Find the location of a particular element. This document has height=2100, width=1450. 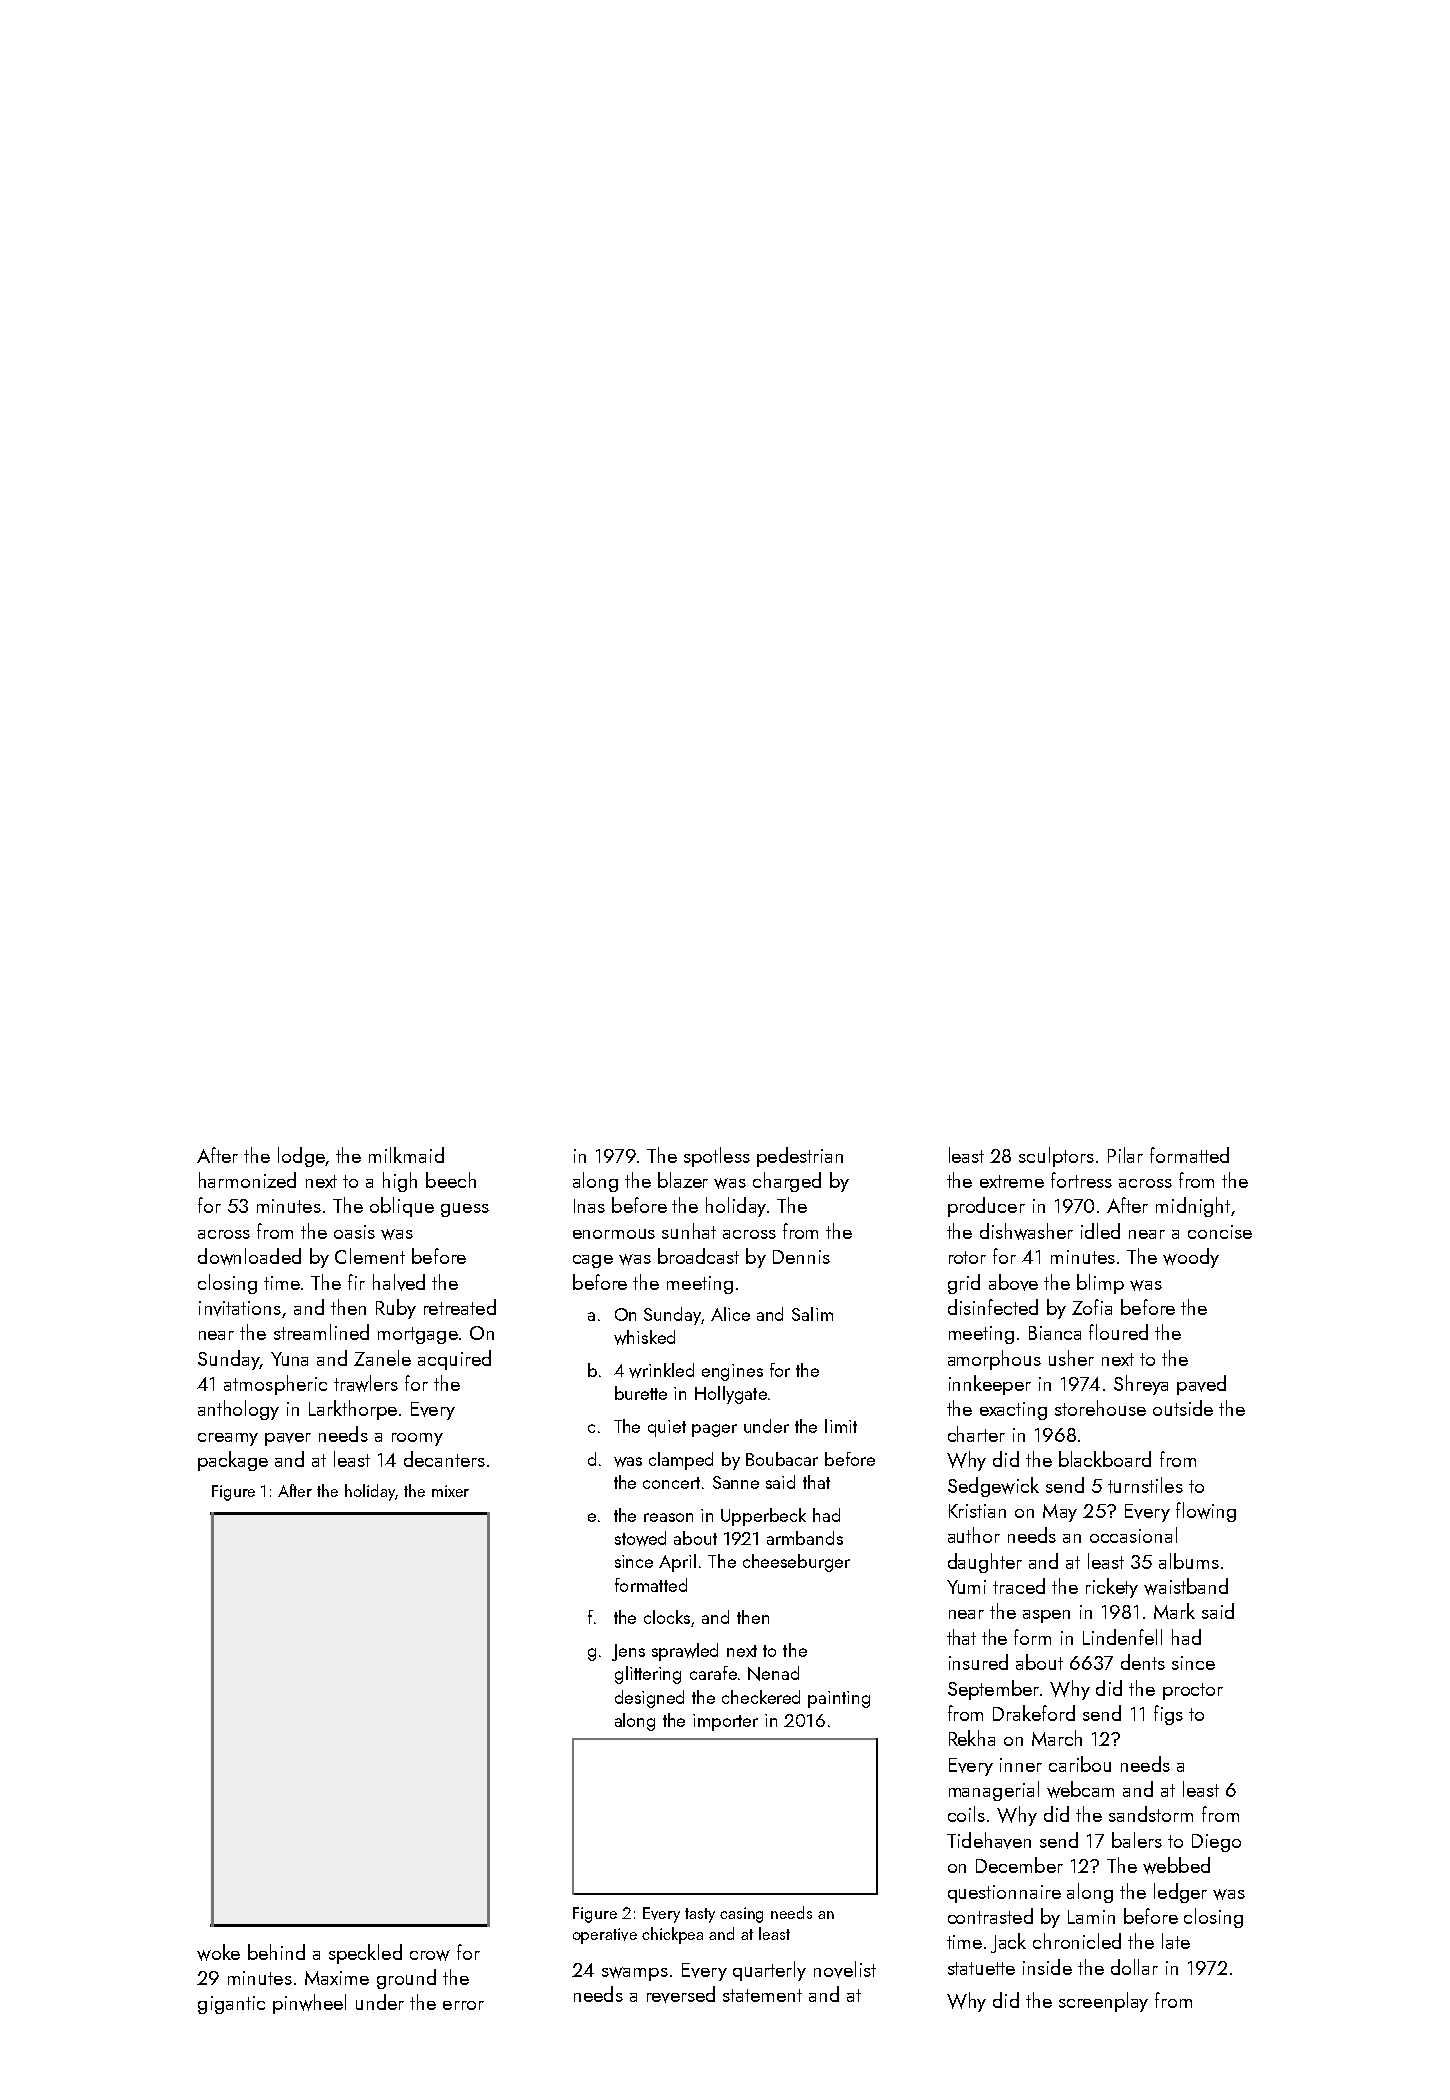

designed is located at coordinates (649, 1699).
